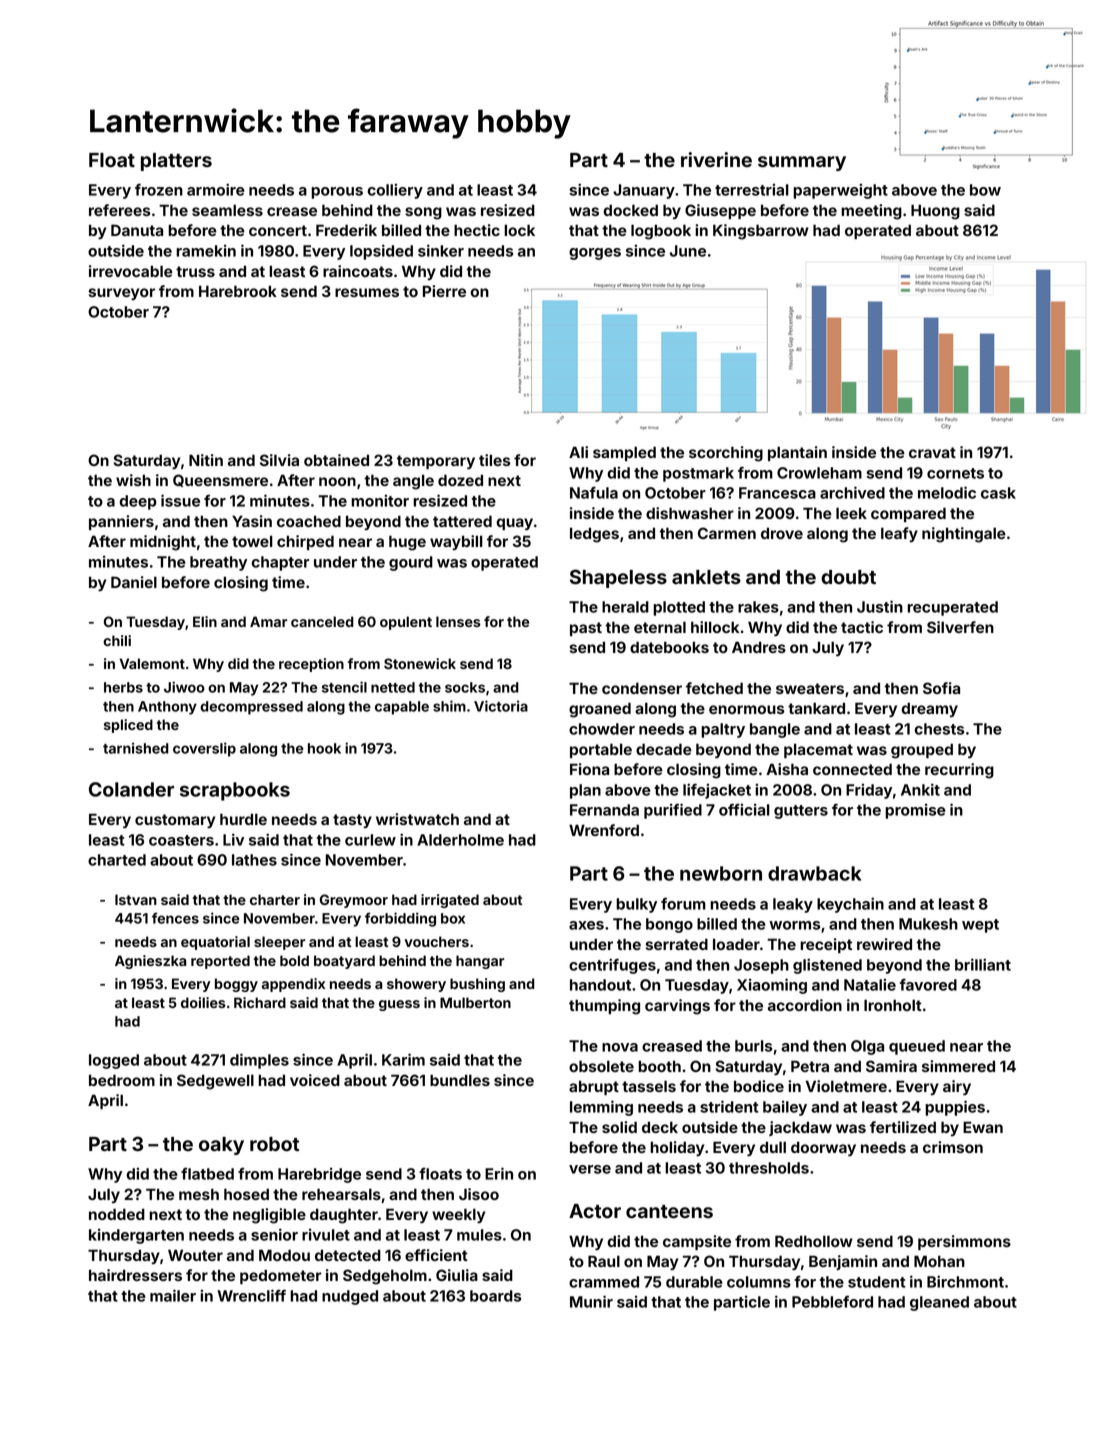 The image size is (1108, 1434). What do you see at coordinates (123, 687) in the screenshot?
I see `herbs` at bounding box center [123, 687].
